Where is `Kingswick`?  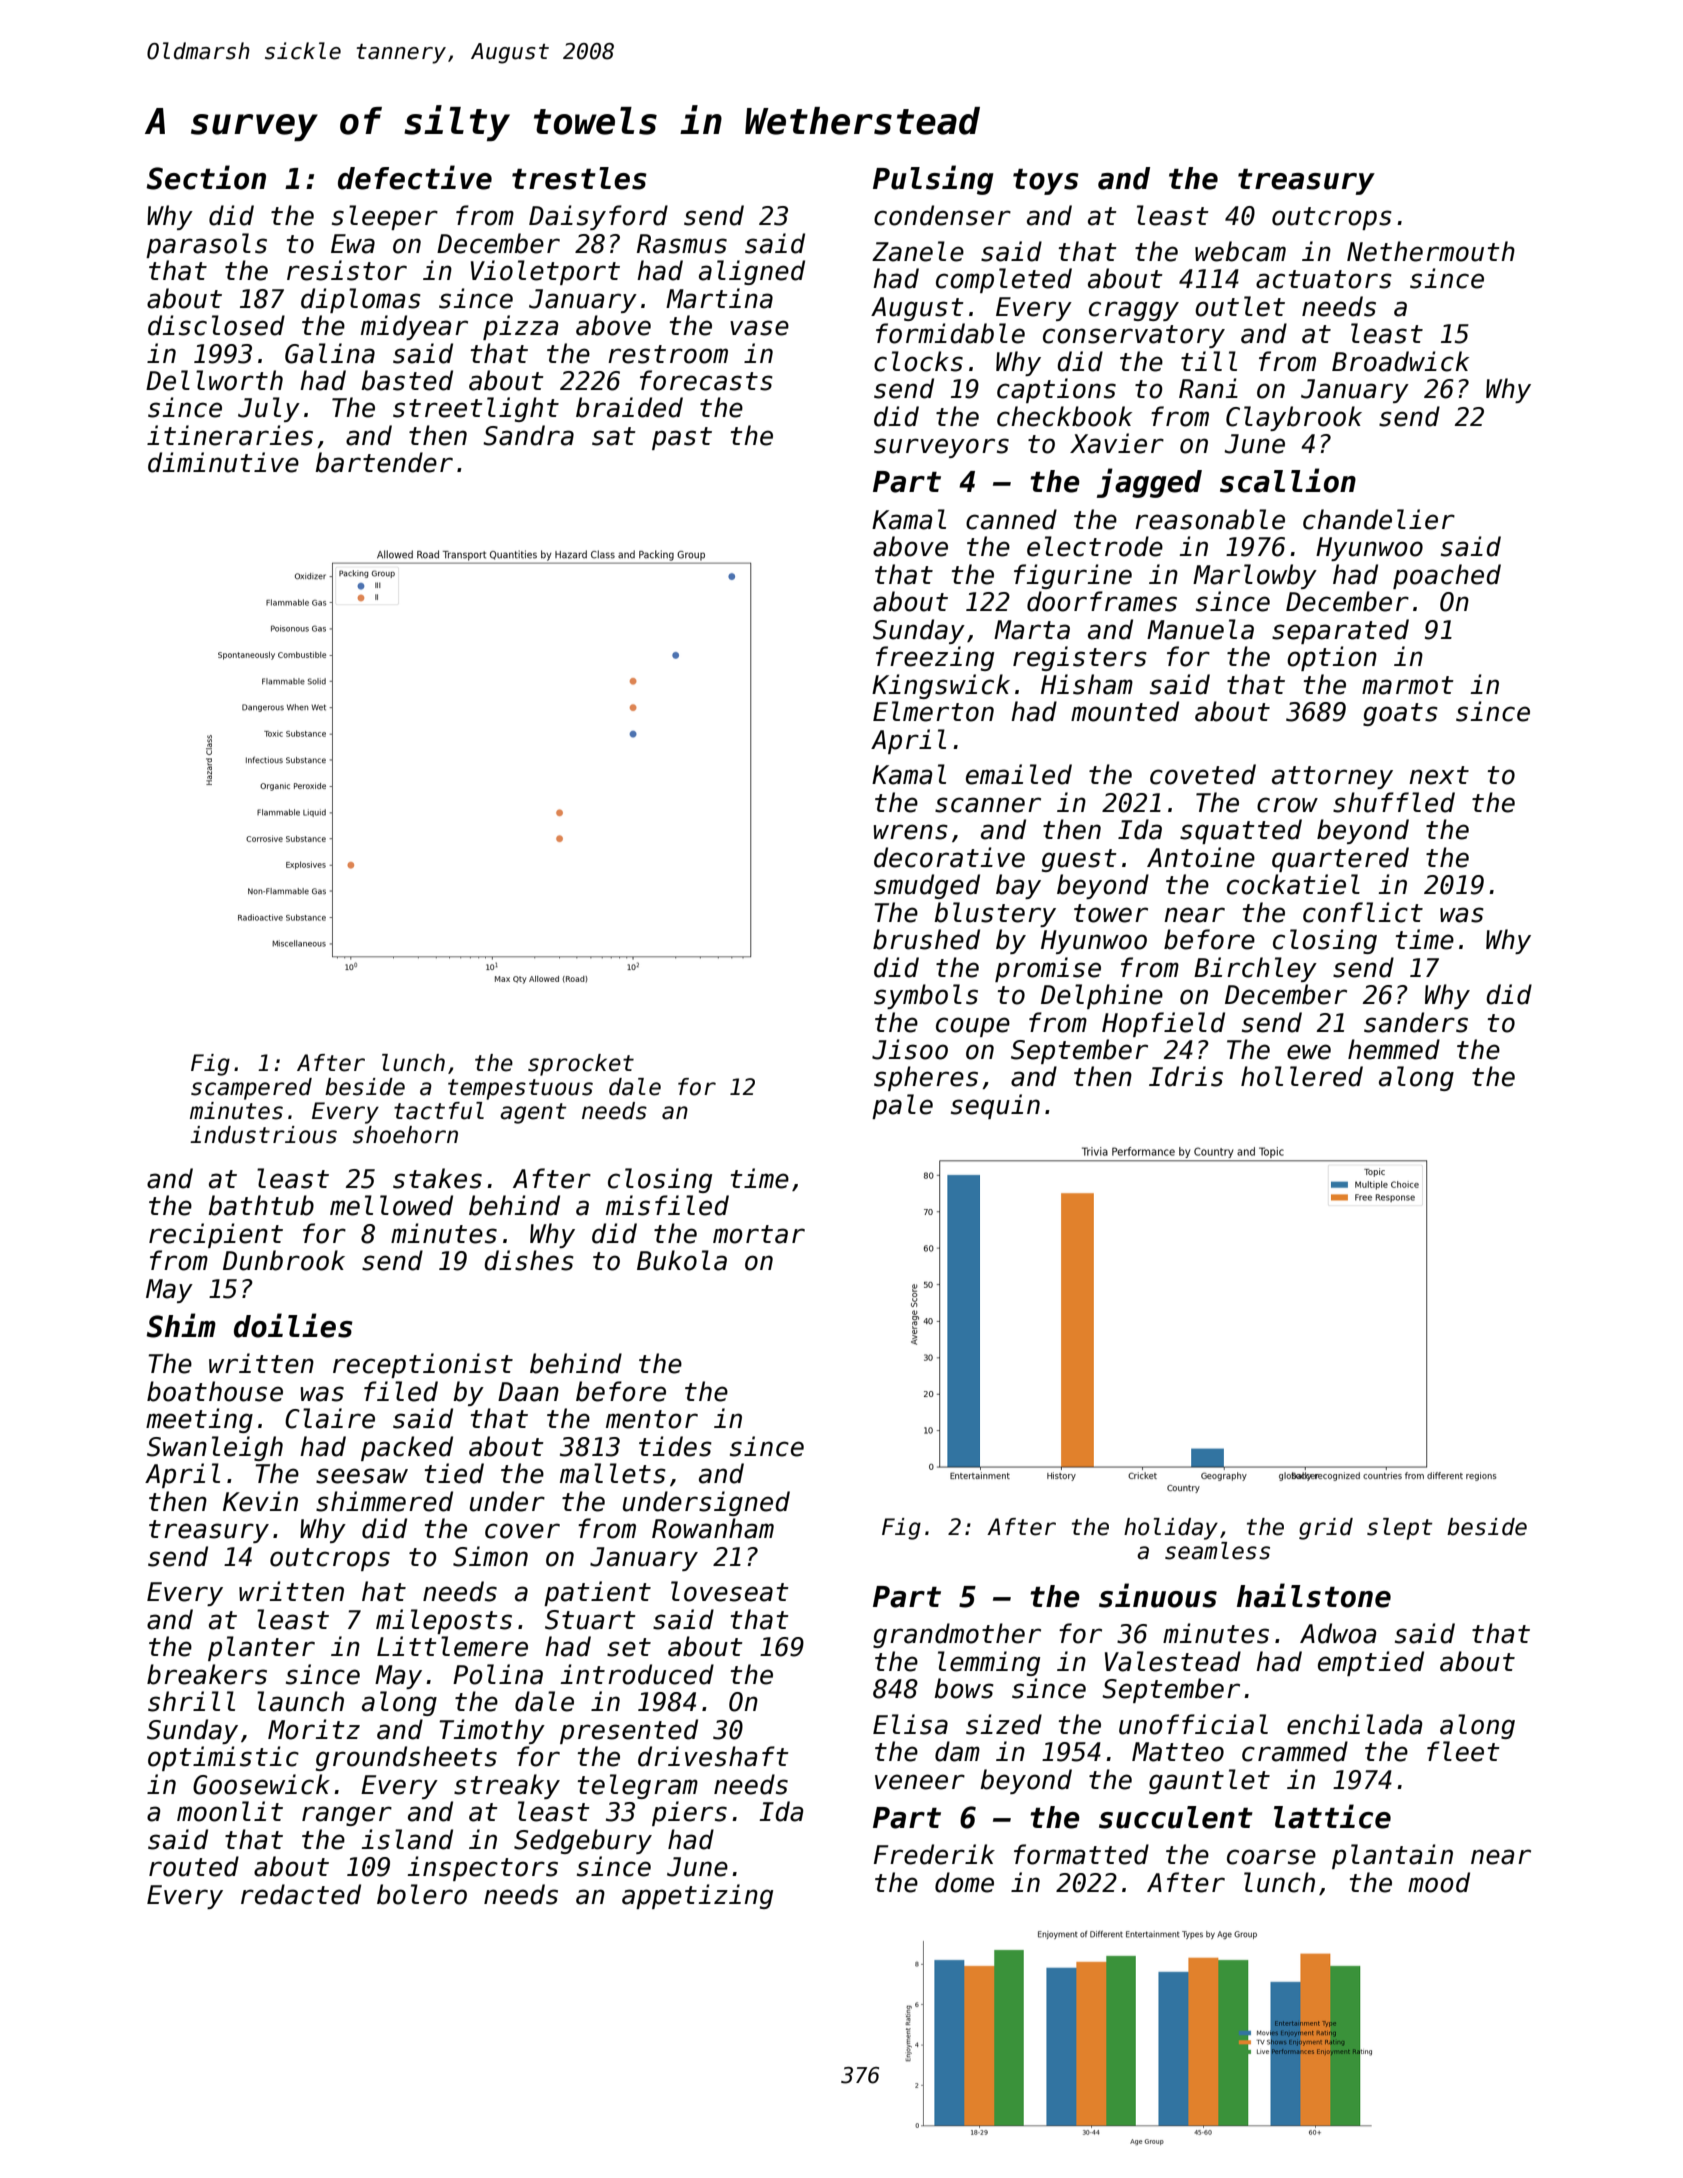 Kingswick is located at coordinates (941, 686).
